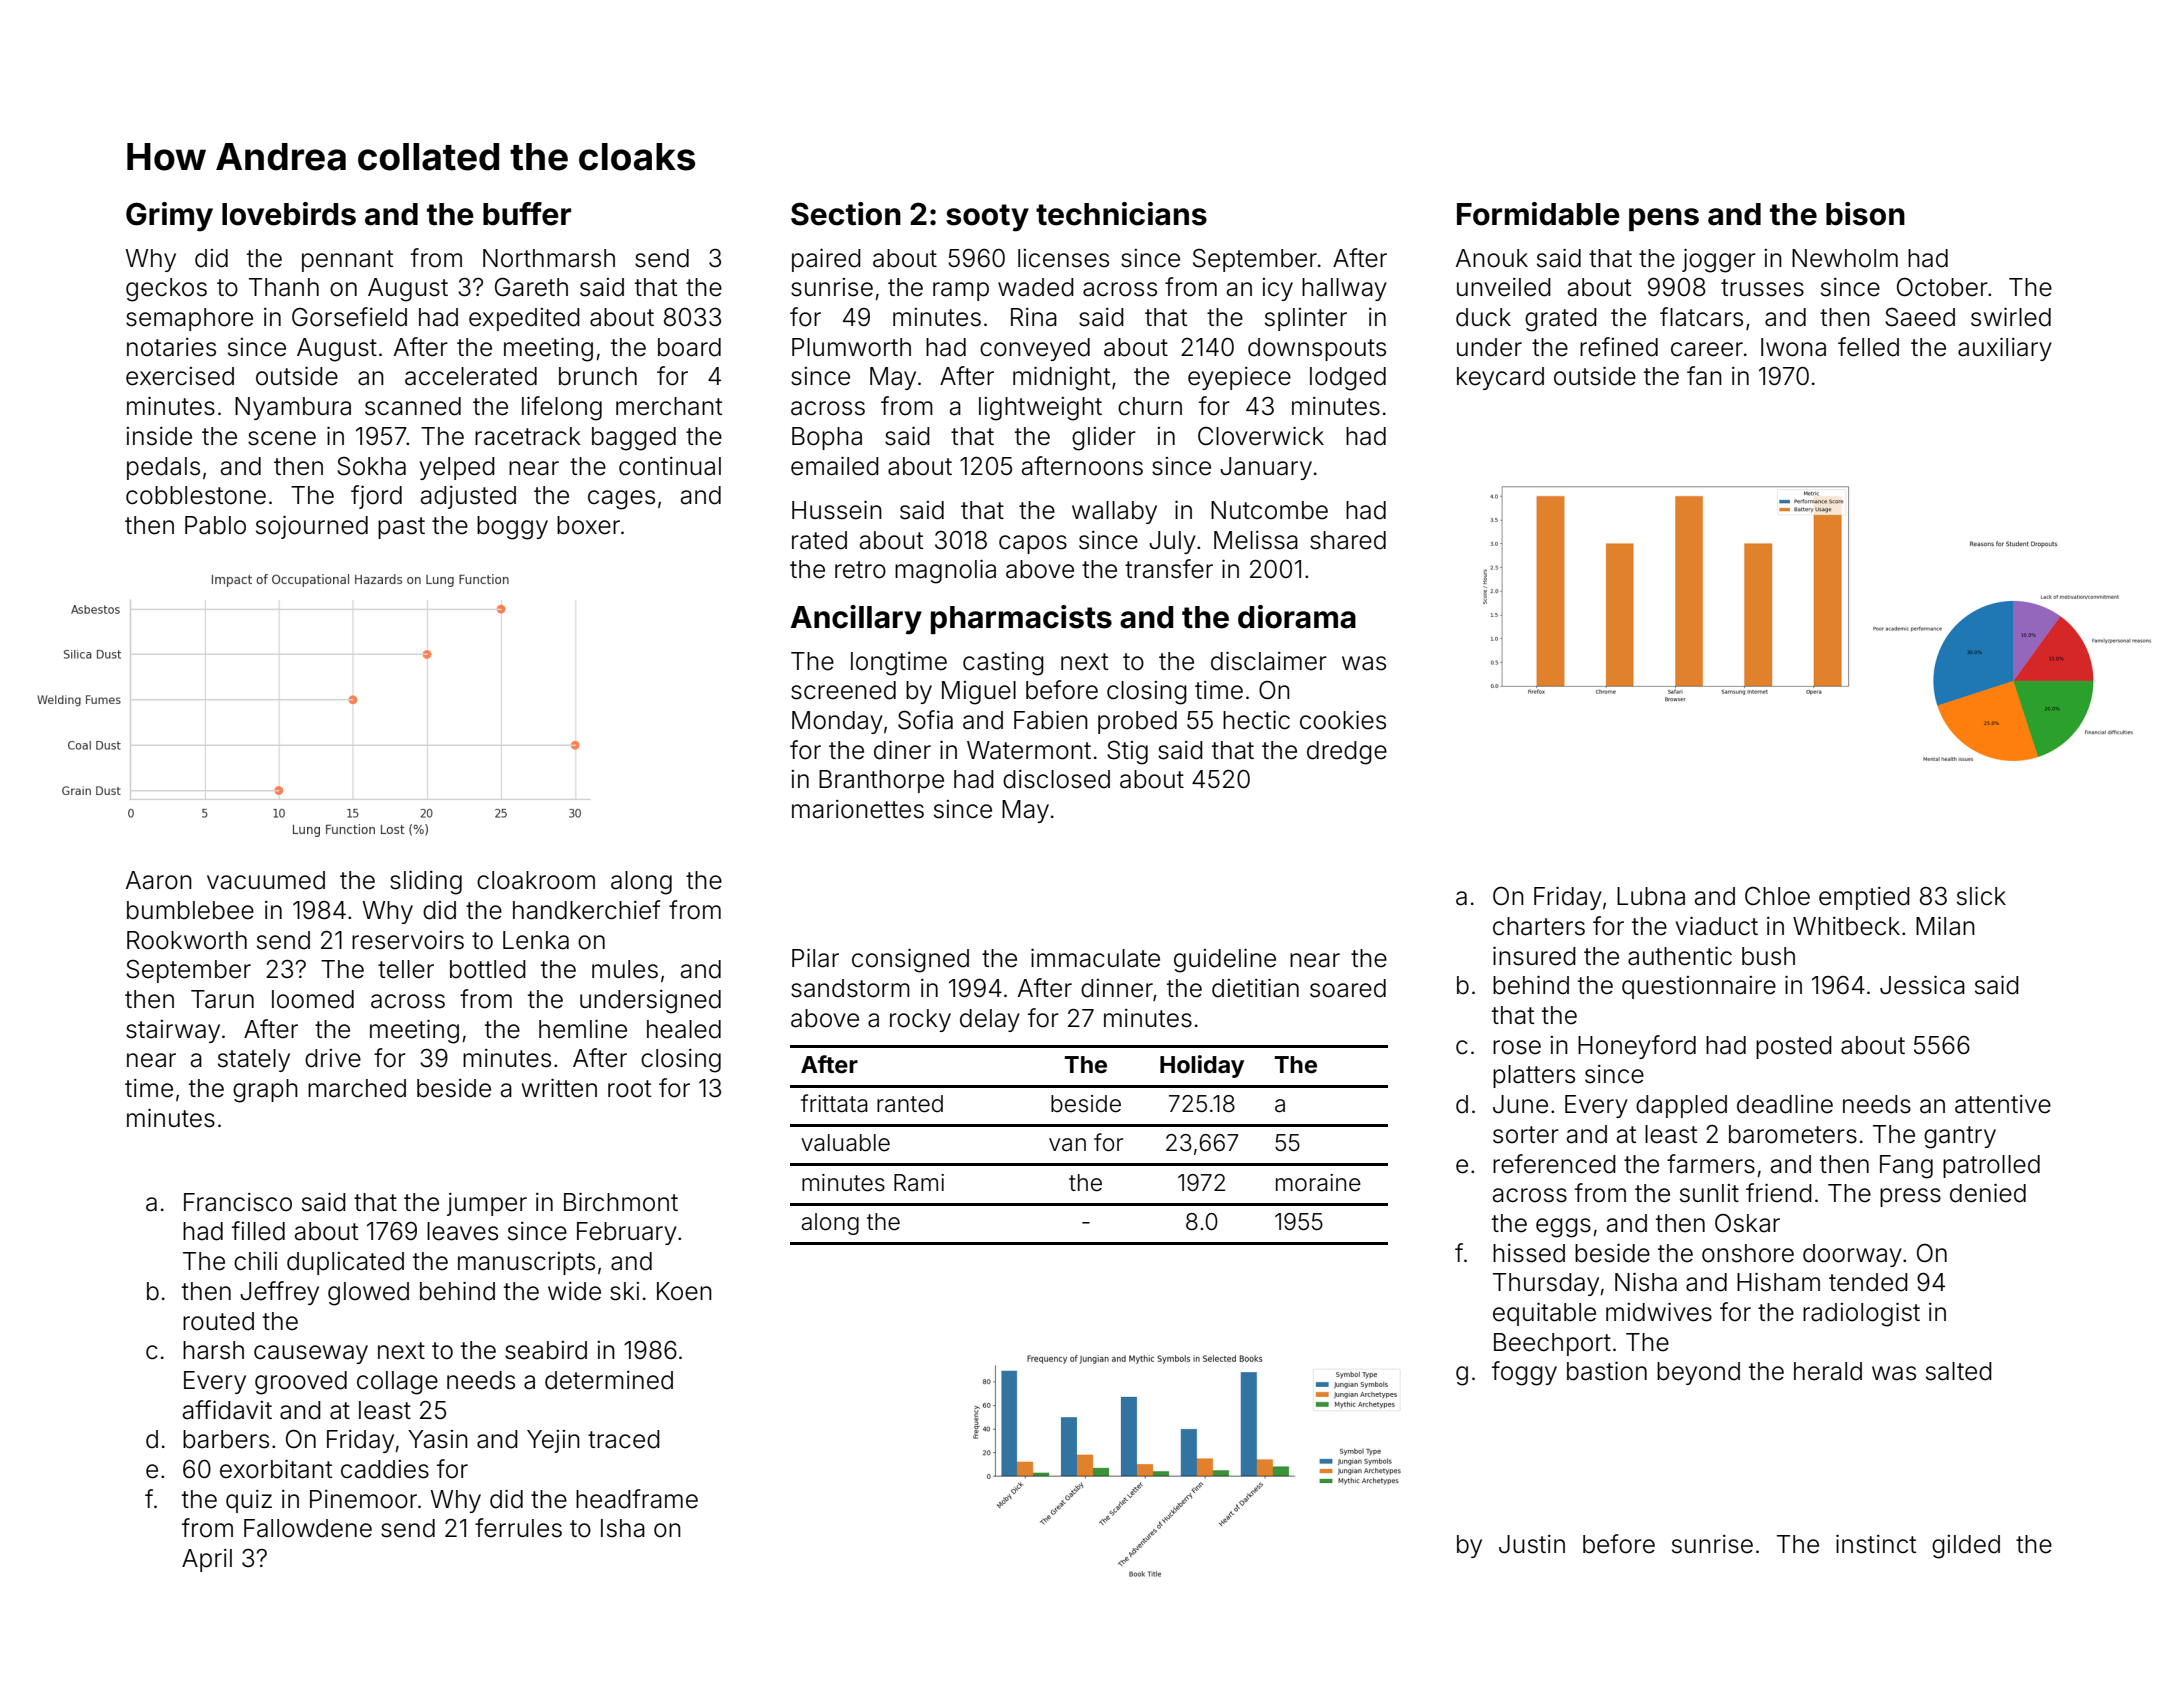 This document has height=1683, width=2178. I want to click on cookies, so click(1343, 720).
